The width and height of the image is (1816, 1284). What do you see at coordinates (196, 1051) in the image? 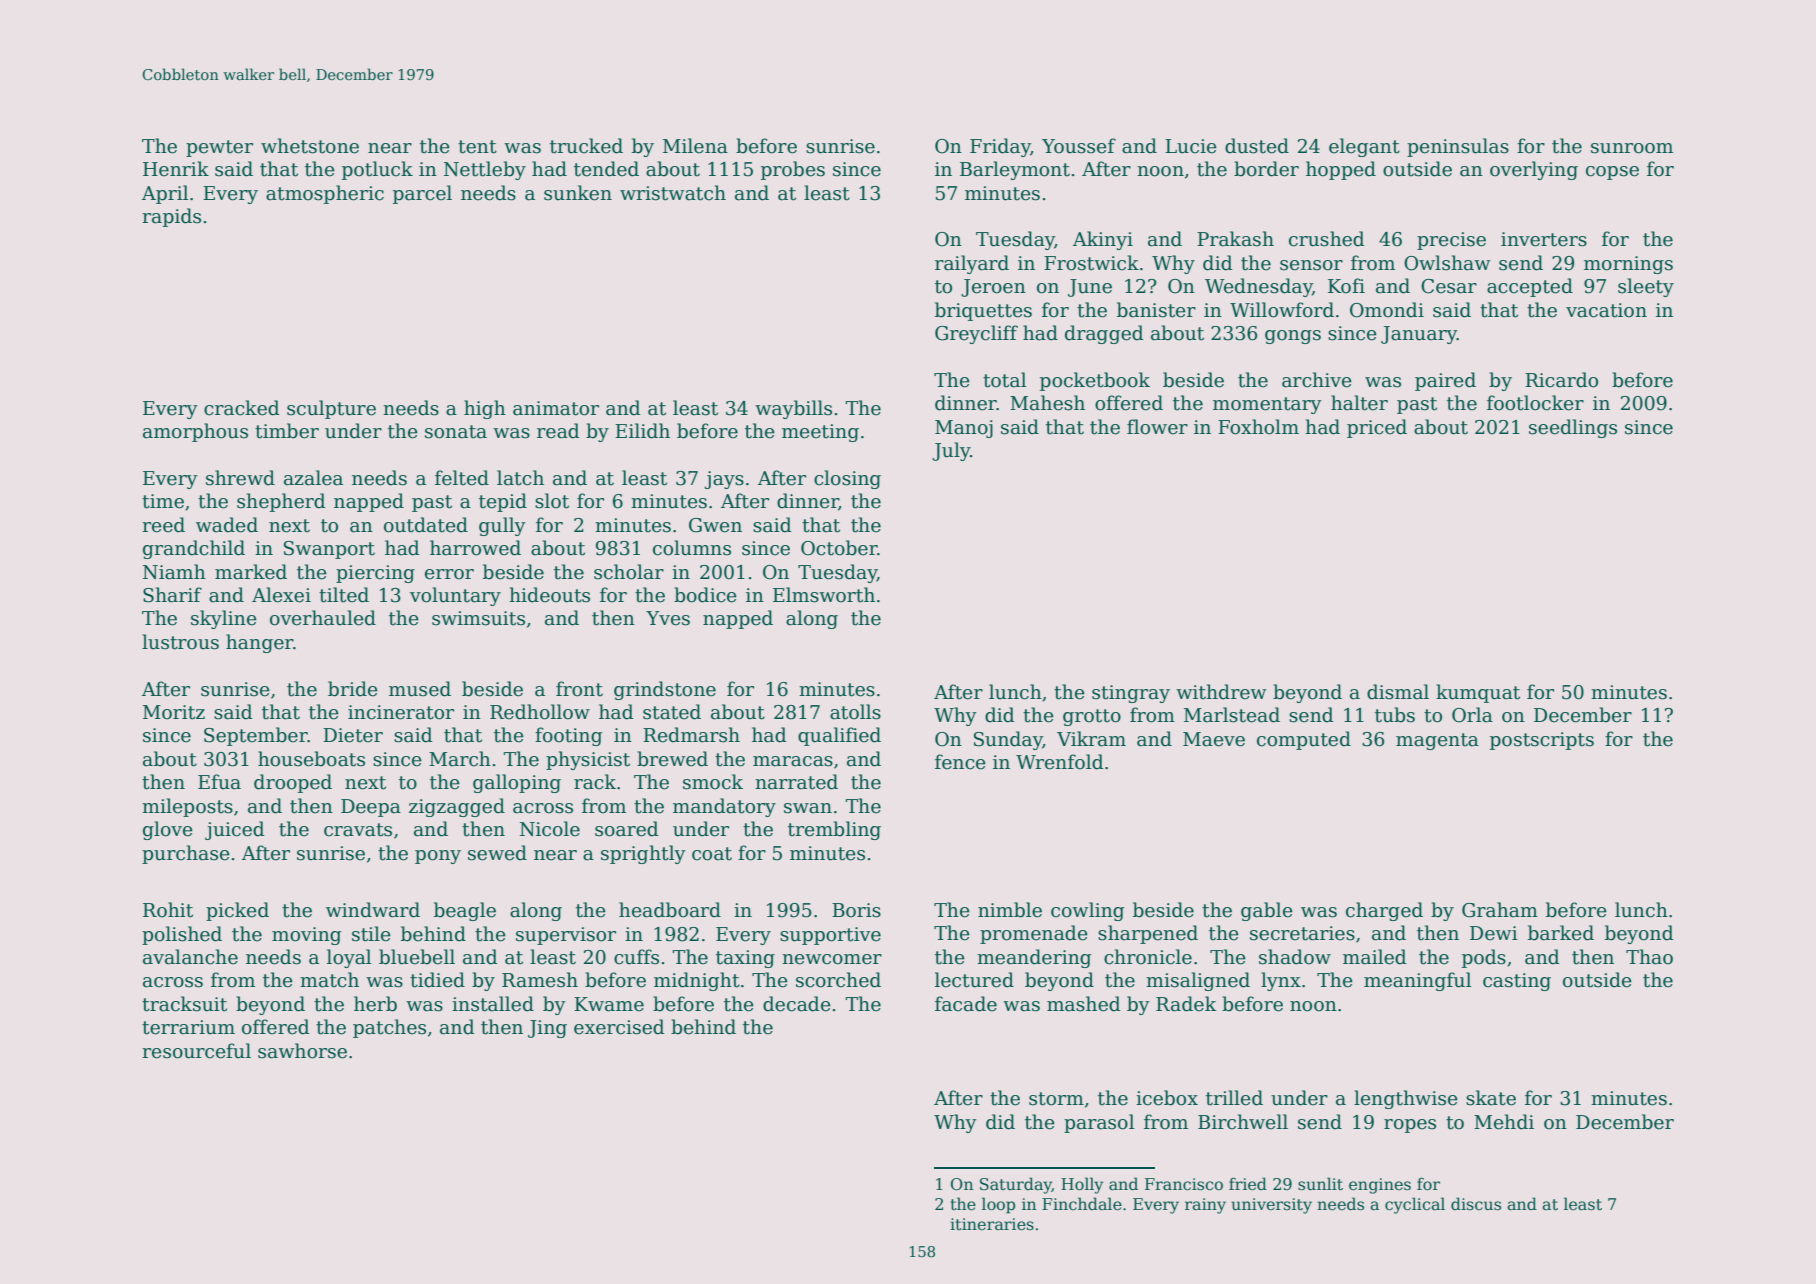
I see `resourceful` at bounding box center [196, 1051].
